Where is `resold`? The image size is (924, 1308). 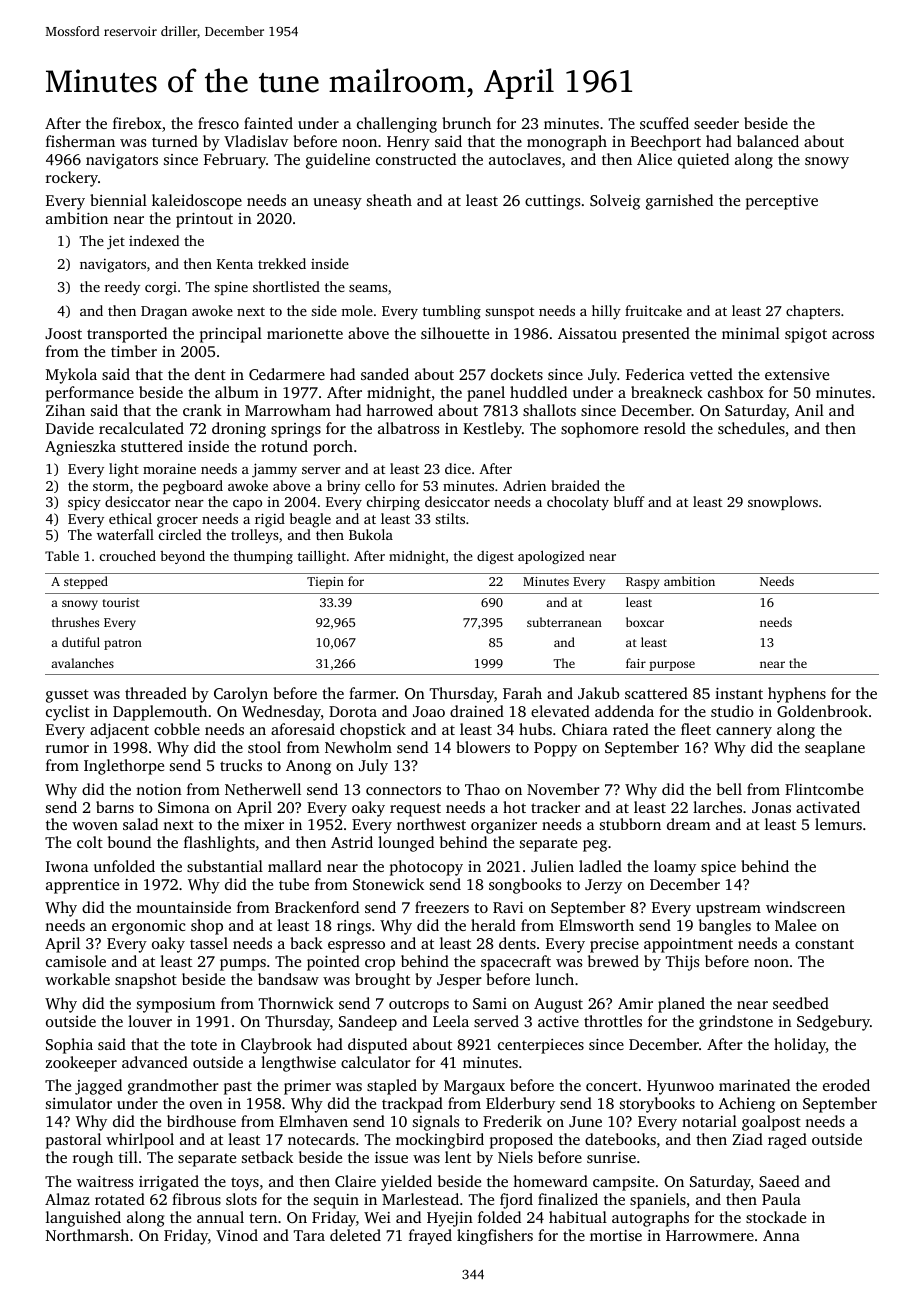
resold is located at coordinates (665, 428).
